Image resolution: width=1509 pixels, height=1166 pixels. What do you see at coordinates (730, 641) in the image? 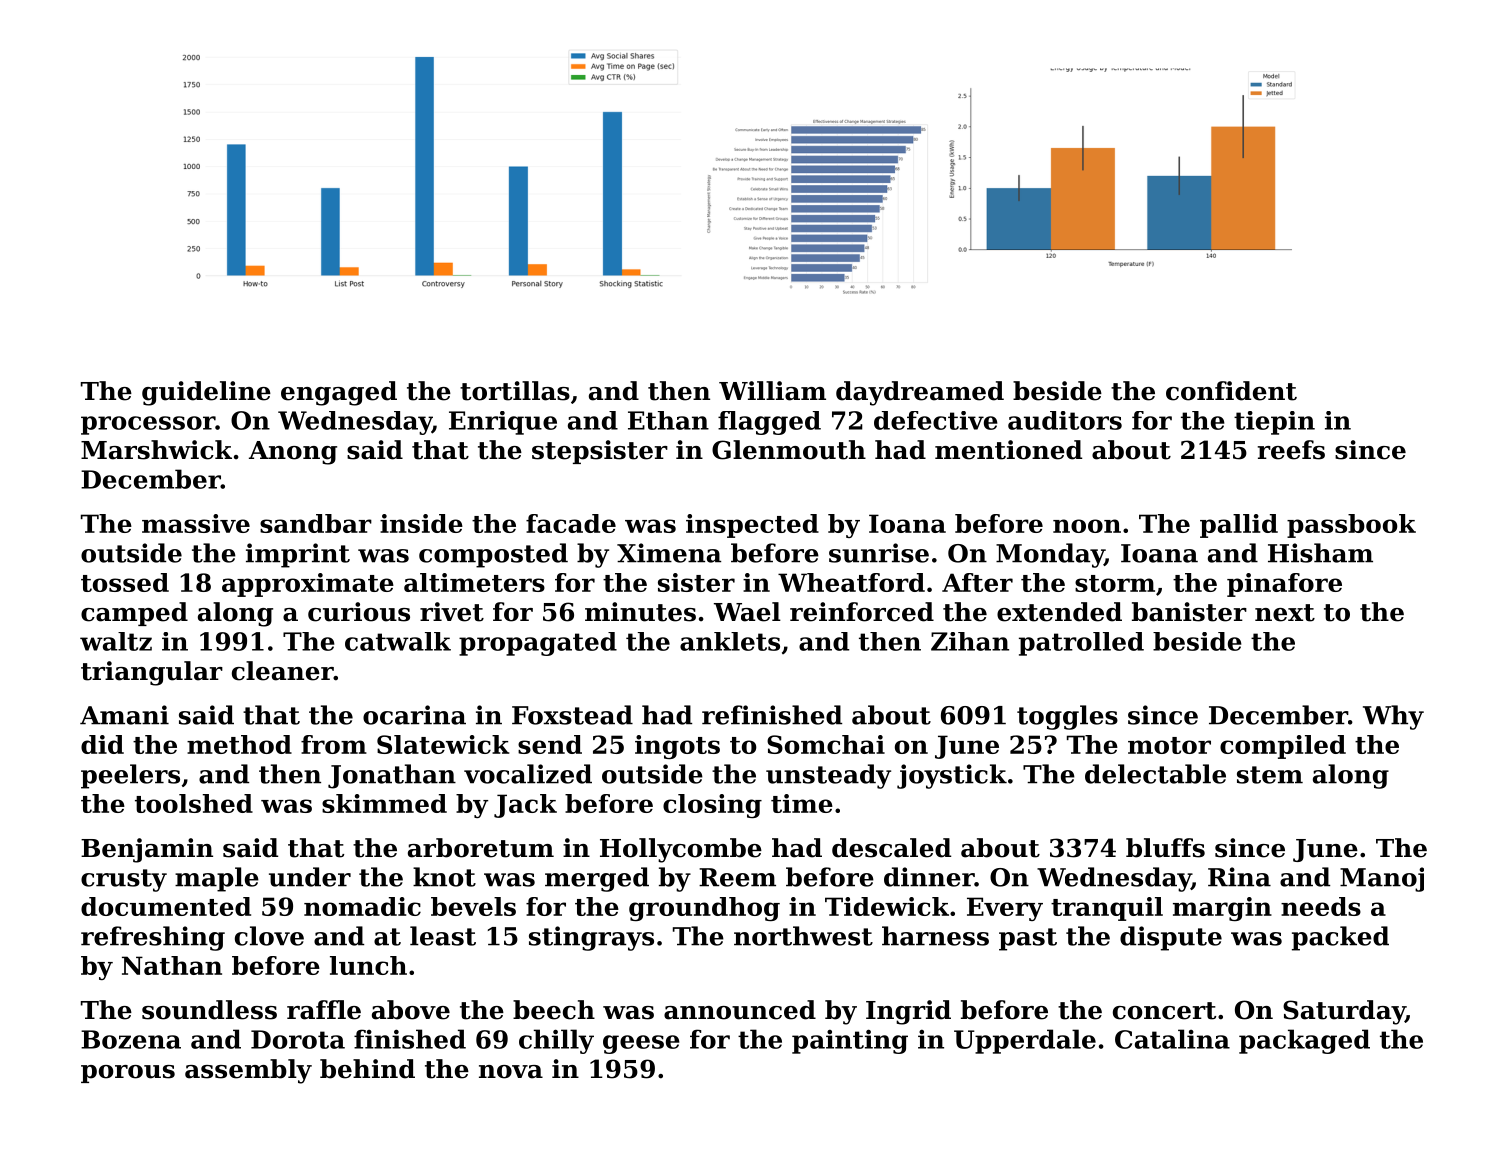
I see `anklets` at bounding box center [730, 641].
